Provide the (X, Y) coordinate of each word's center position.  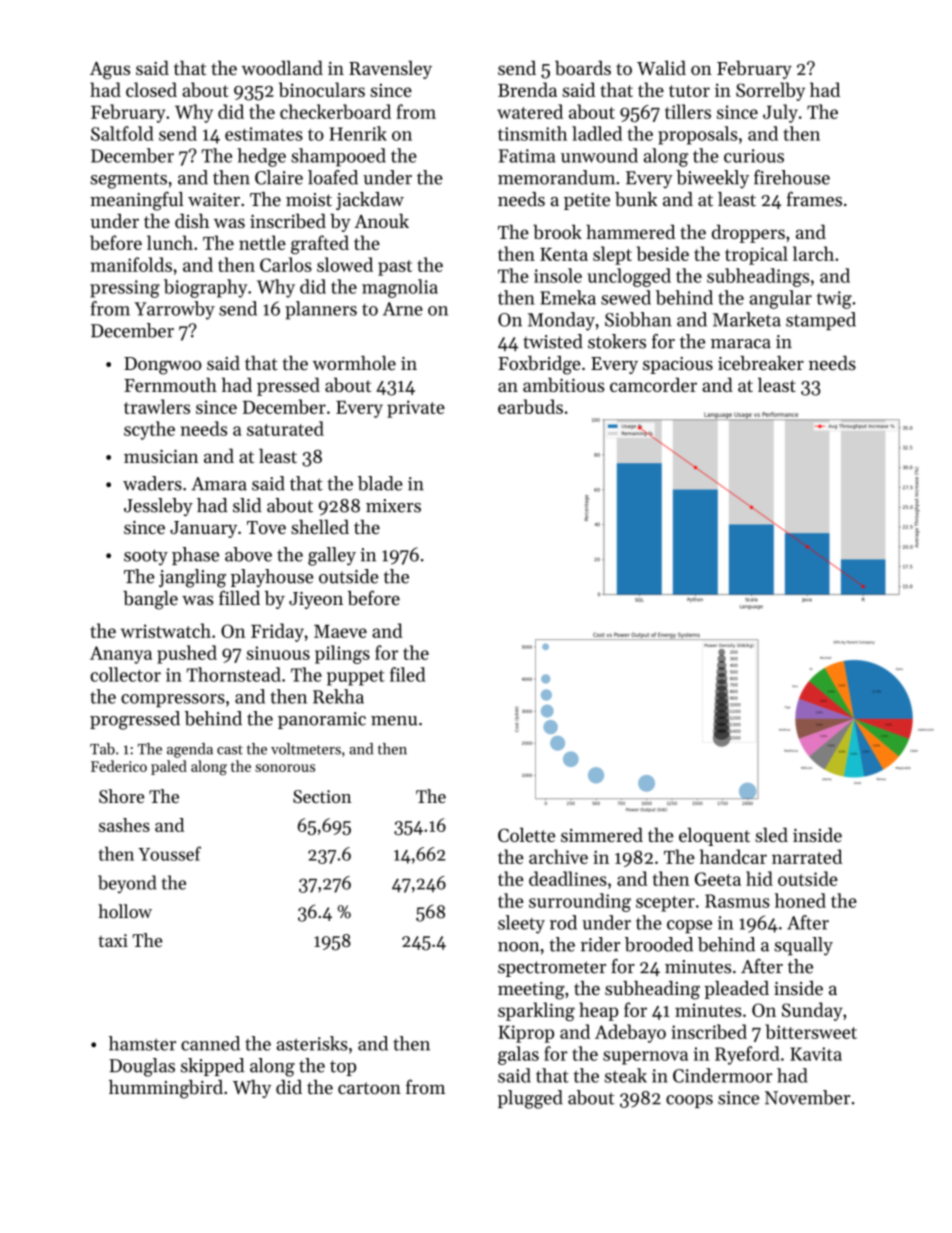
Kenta (564, 254)
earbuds (530, 406)
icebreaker (761, 363)
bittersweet (811, 1031)
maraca (741, 344)
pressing (125, 289)
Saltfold (122, 133)
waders (152, 483)
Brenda (527, 89)
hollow (125, 911)
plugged (530, 1099)
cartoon (369, 1088)
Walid (661, 67)
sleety (521, 924)
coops (689, 1101)
